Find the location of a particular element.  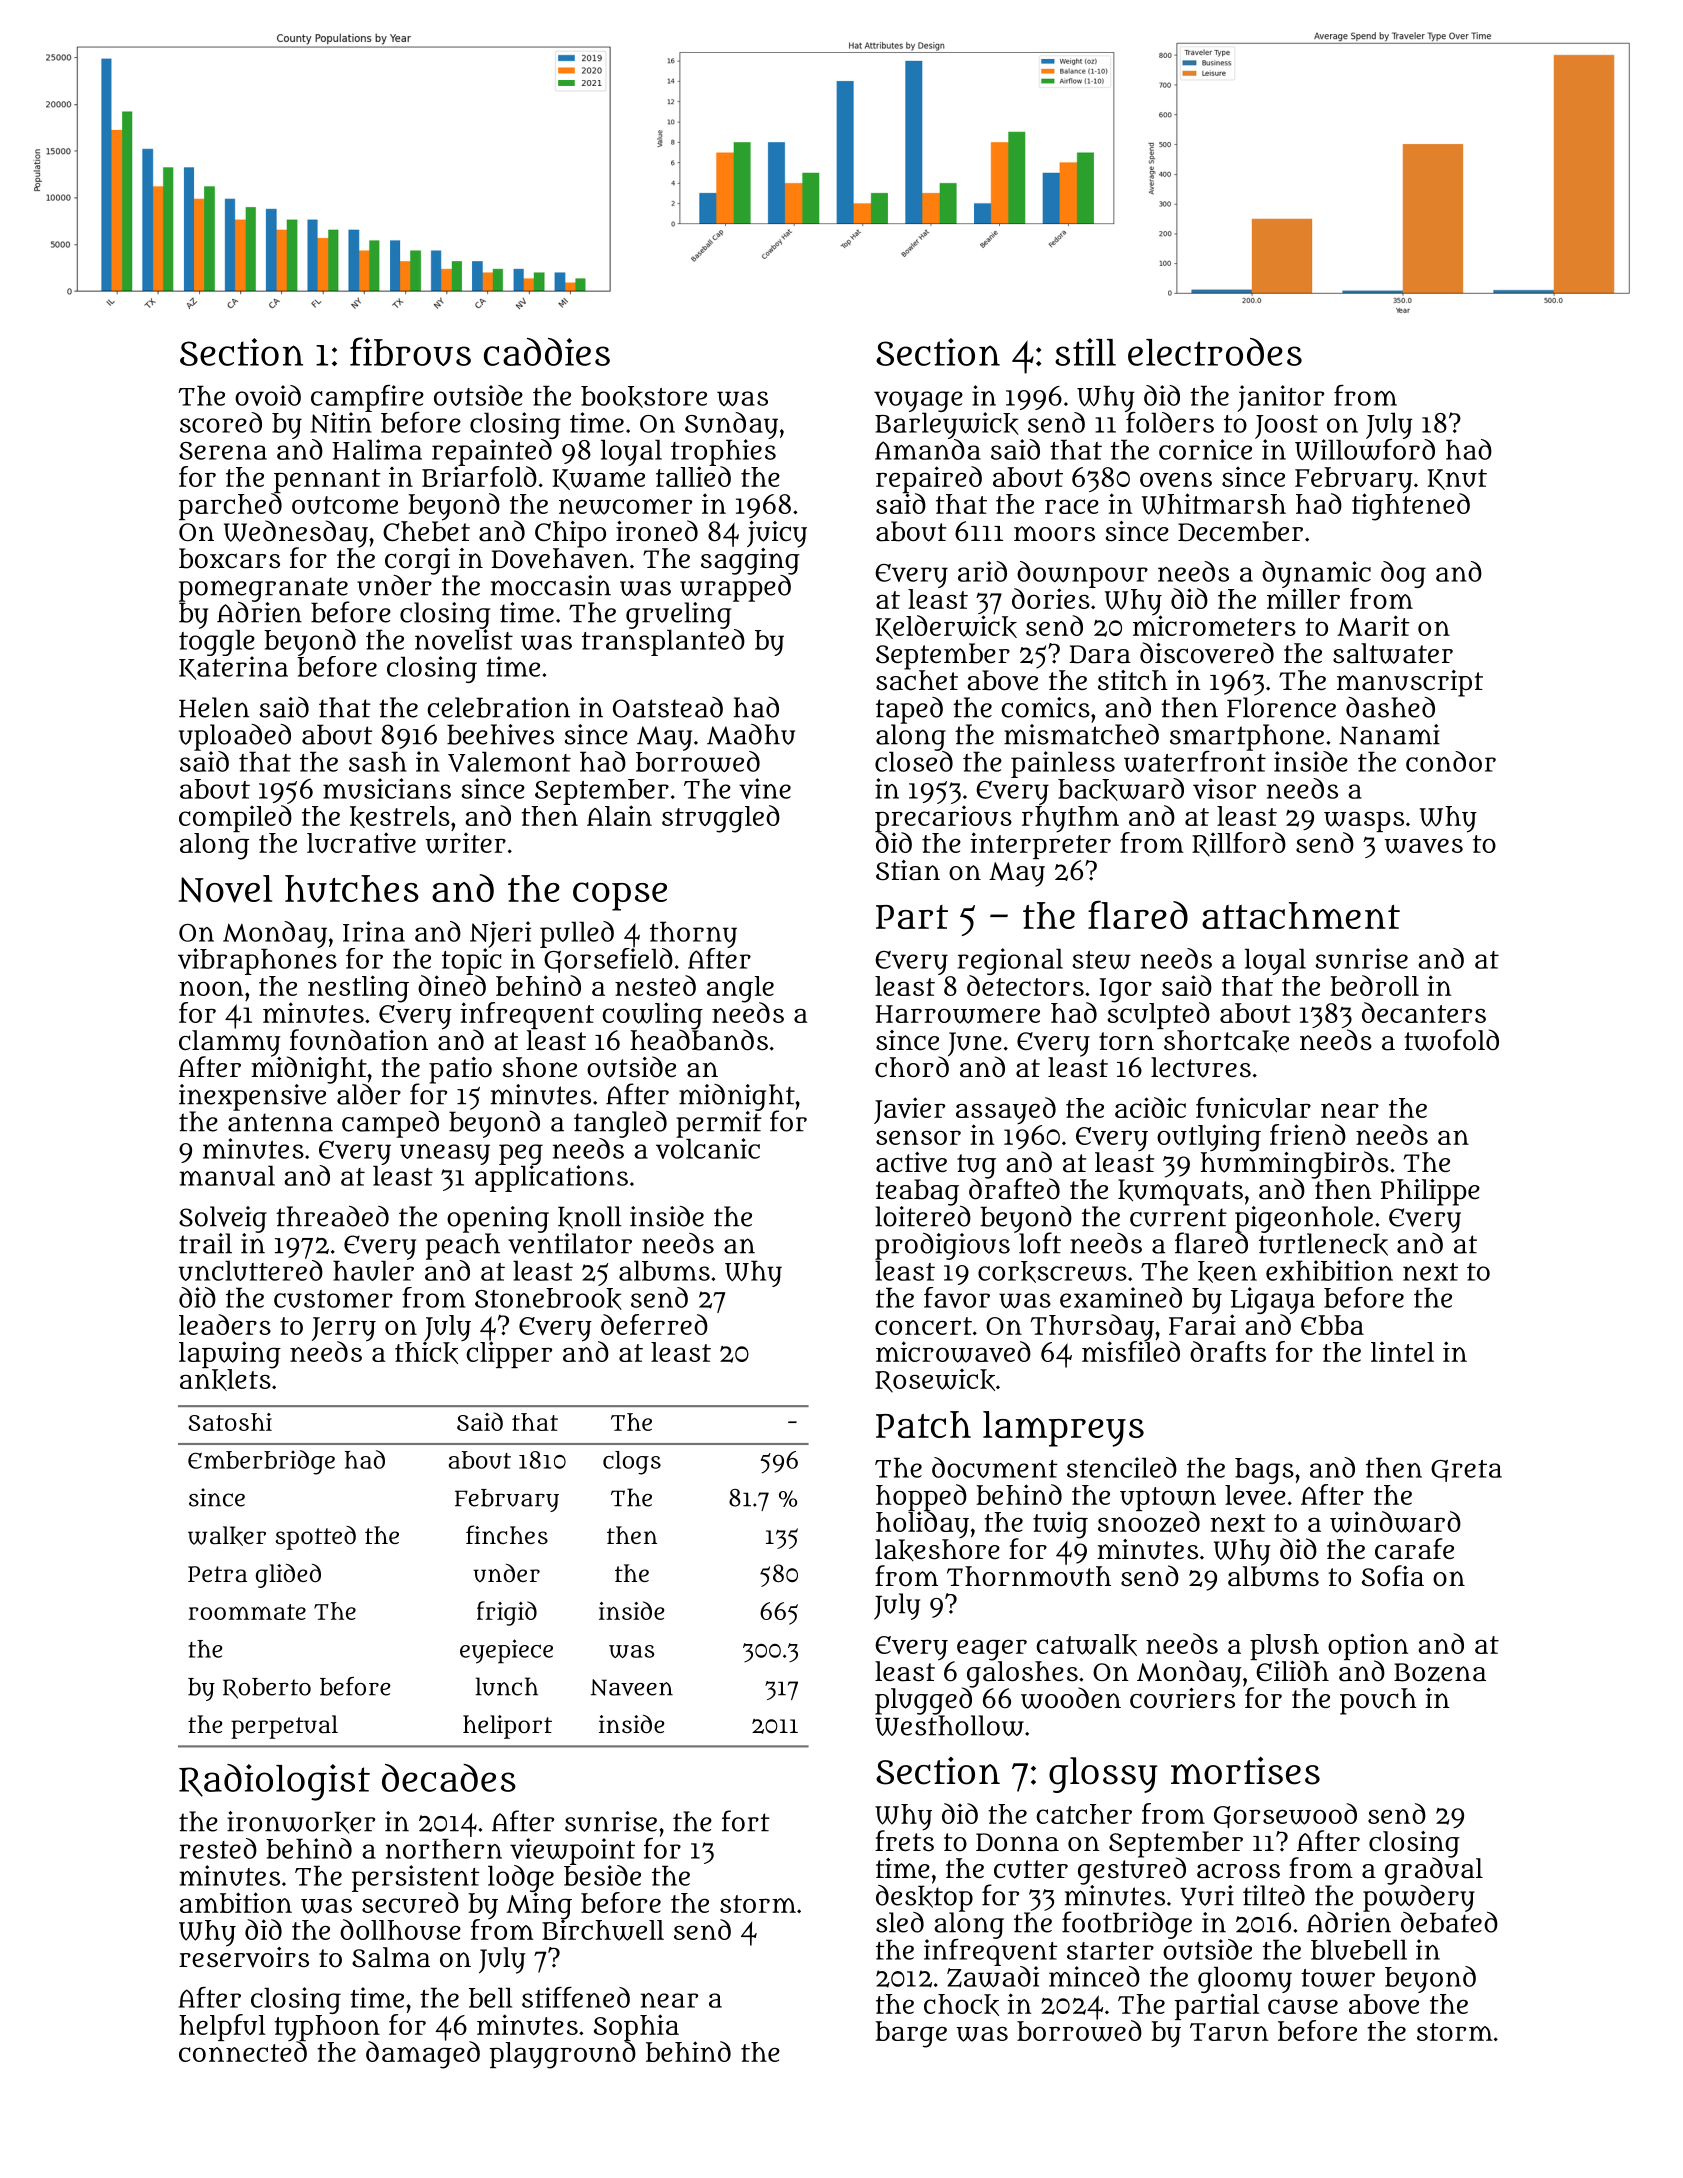

ambition is located at coordinates (236, 1902).
